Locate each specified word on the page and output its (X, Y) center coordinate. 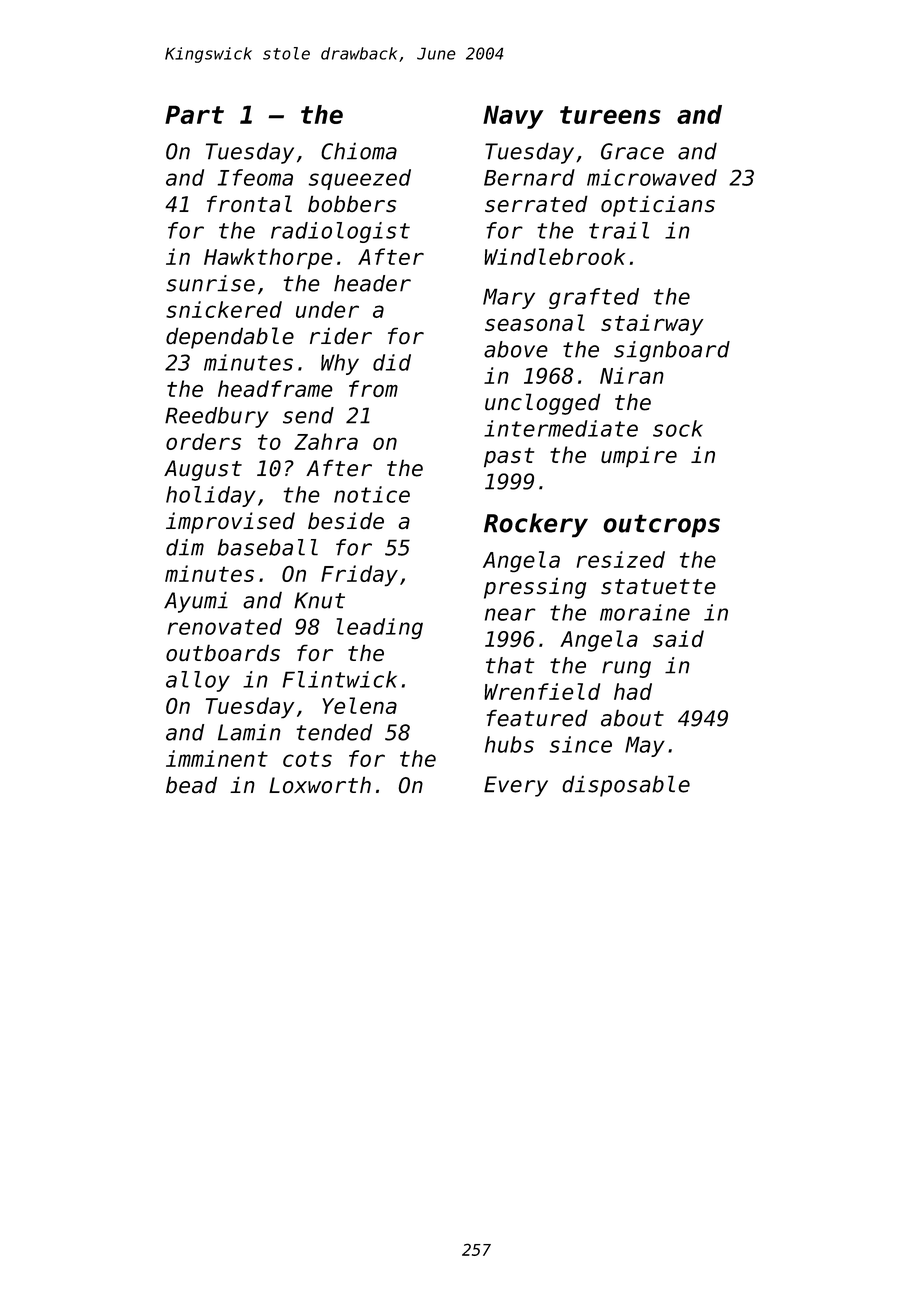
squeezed (360, 179)
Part (194, 114)
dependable (230, 338)
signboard (672, 351)
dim (185, 547)
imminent (217, 758)
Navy (513, 117)
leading (380, 628)
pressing (535, 588)
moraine (645, 612)
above (516, 349)
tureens (610, 115)
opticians (658, 206)
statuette (658, 586)
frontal (249, 203)
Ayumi (196, 602)
